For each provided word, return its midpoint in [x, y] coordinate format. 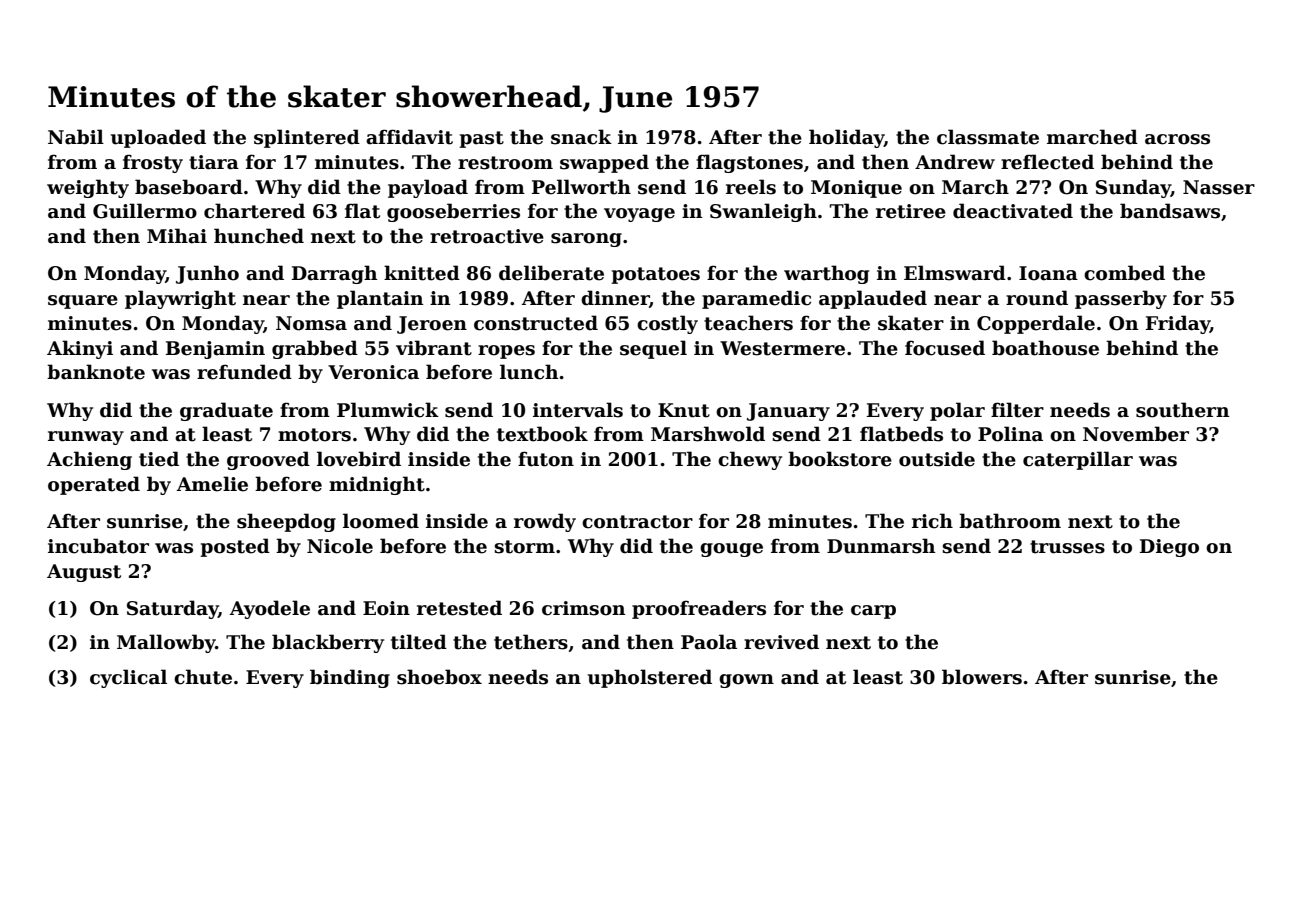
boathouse [1045, 348]
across [1177, 139]
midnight [377, 485]
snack [581, 137]
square [83, 302]
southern [1182, 410]
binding [350, 678]
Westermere [782, 348]
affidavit [409, 137]
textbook [542, 434]
